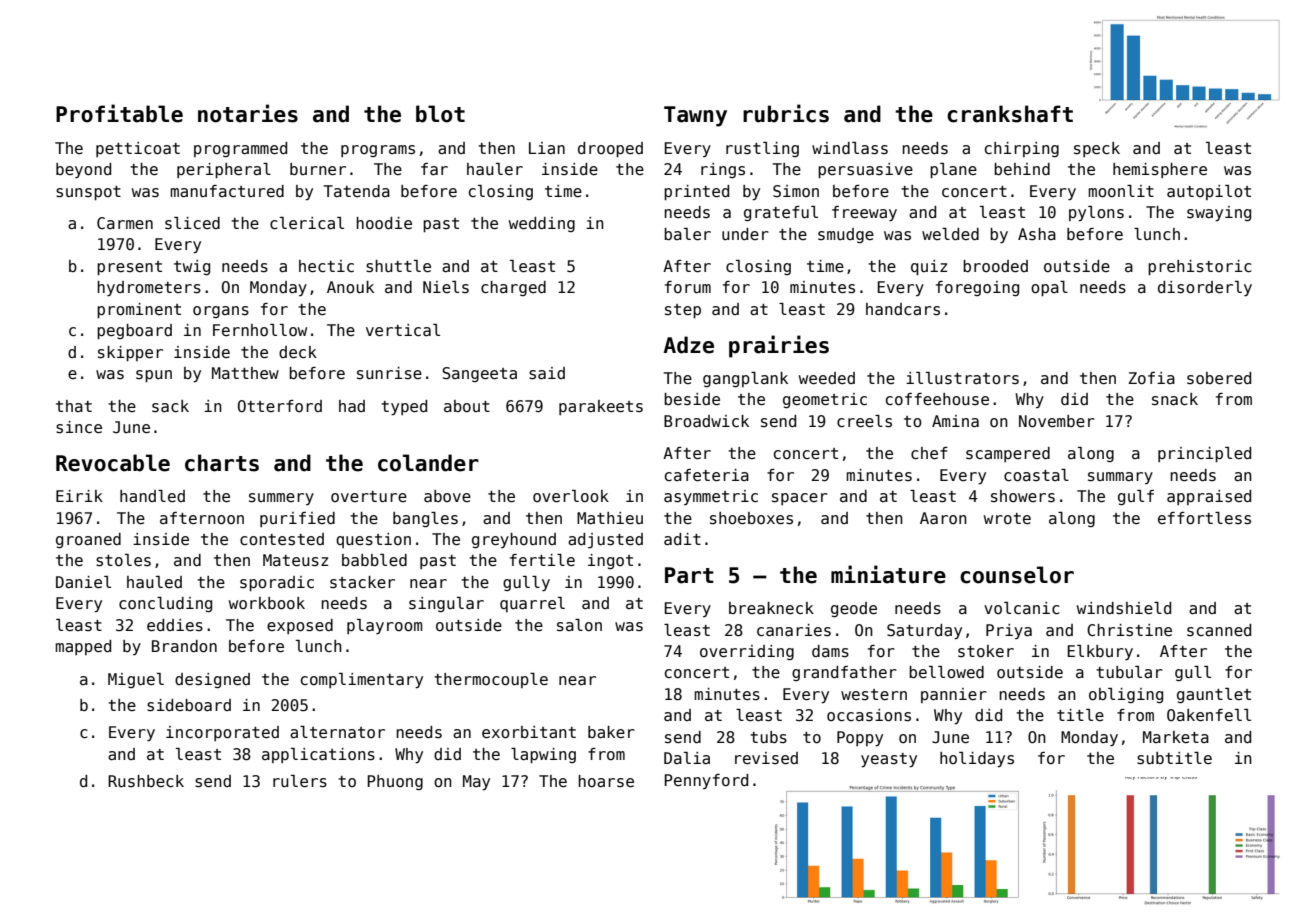 This screenshot has height=924, width=1308. Describe the element at coordinates (154, 376) in the screenshot. I see `spun` at that location.
